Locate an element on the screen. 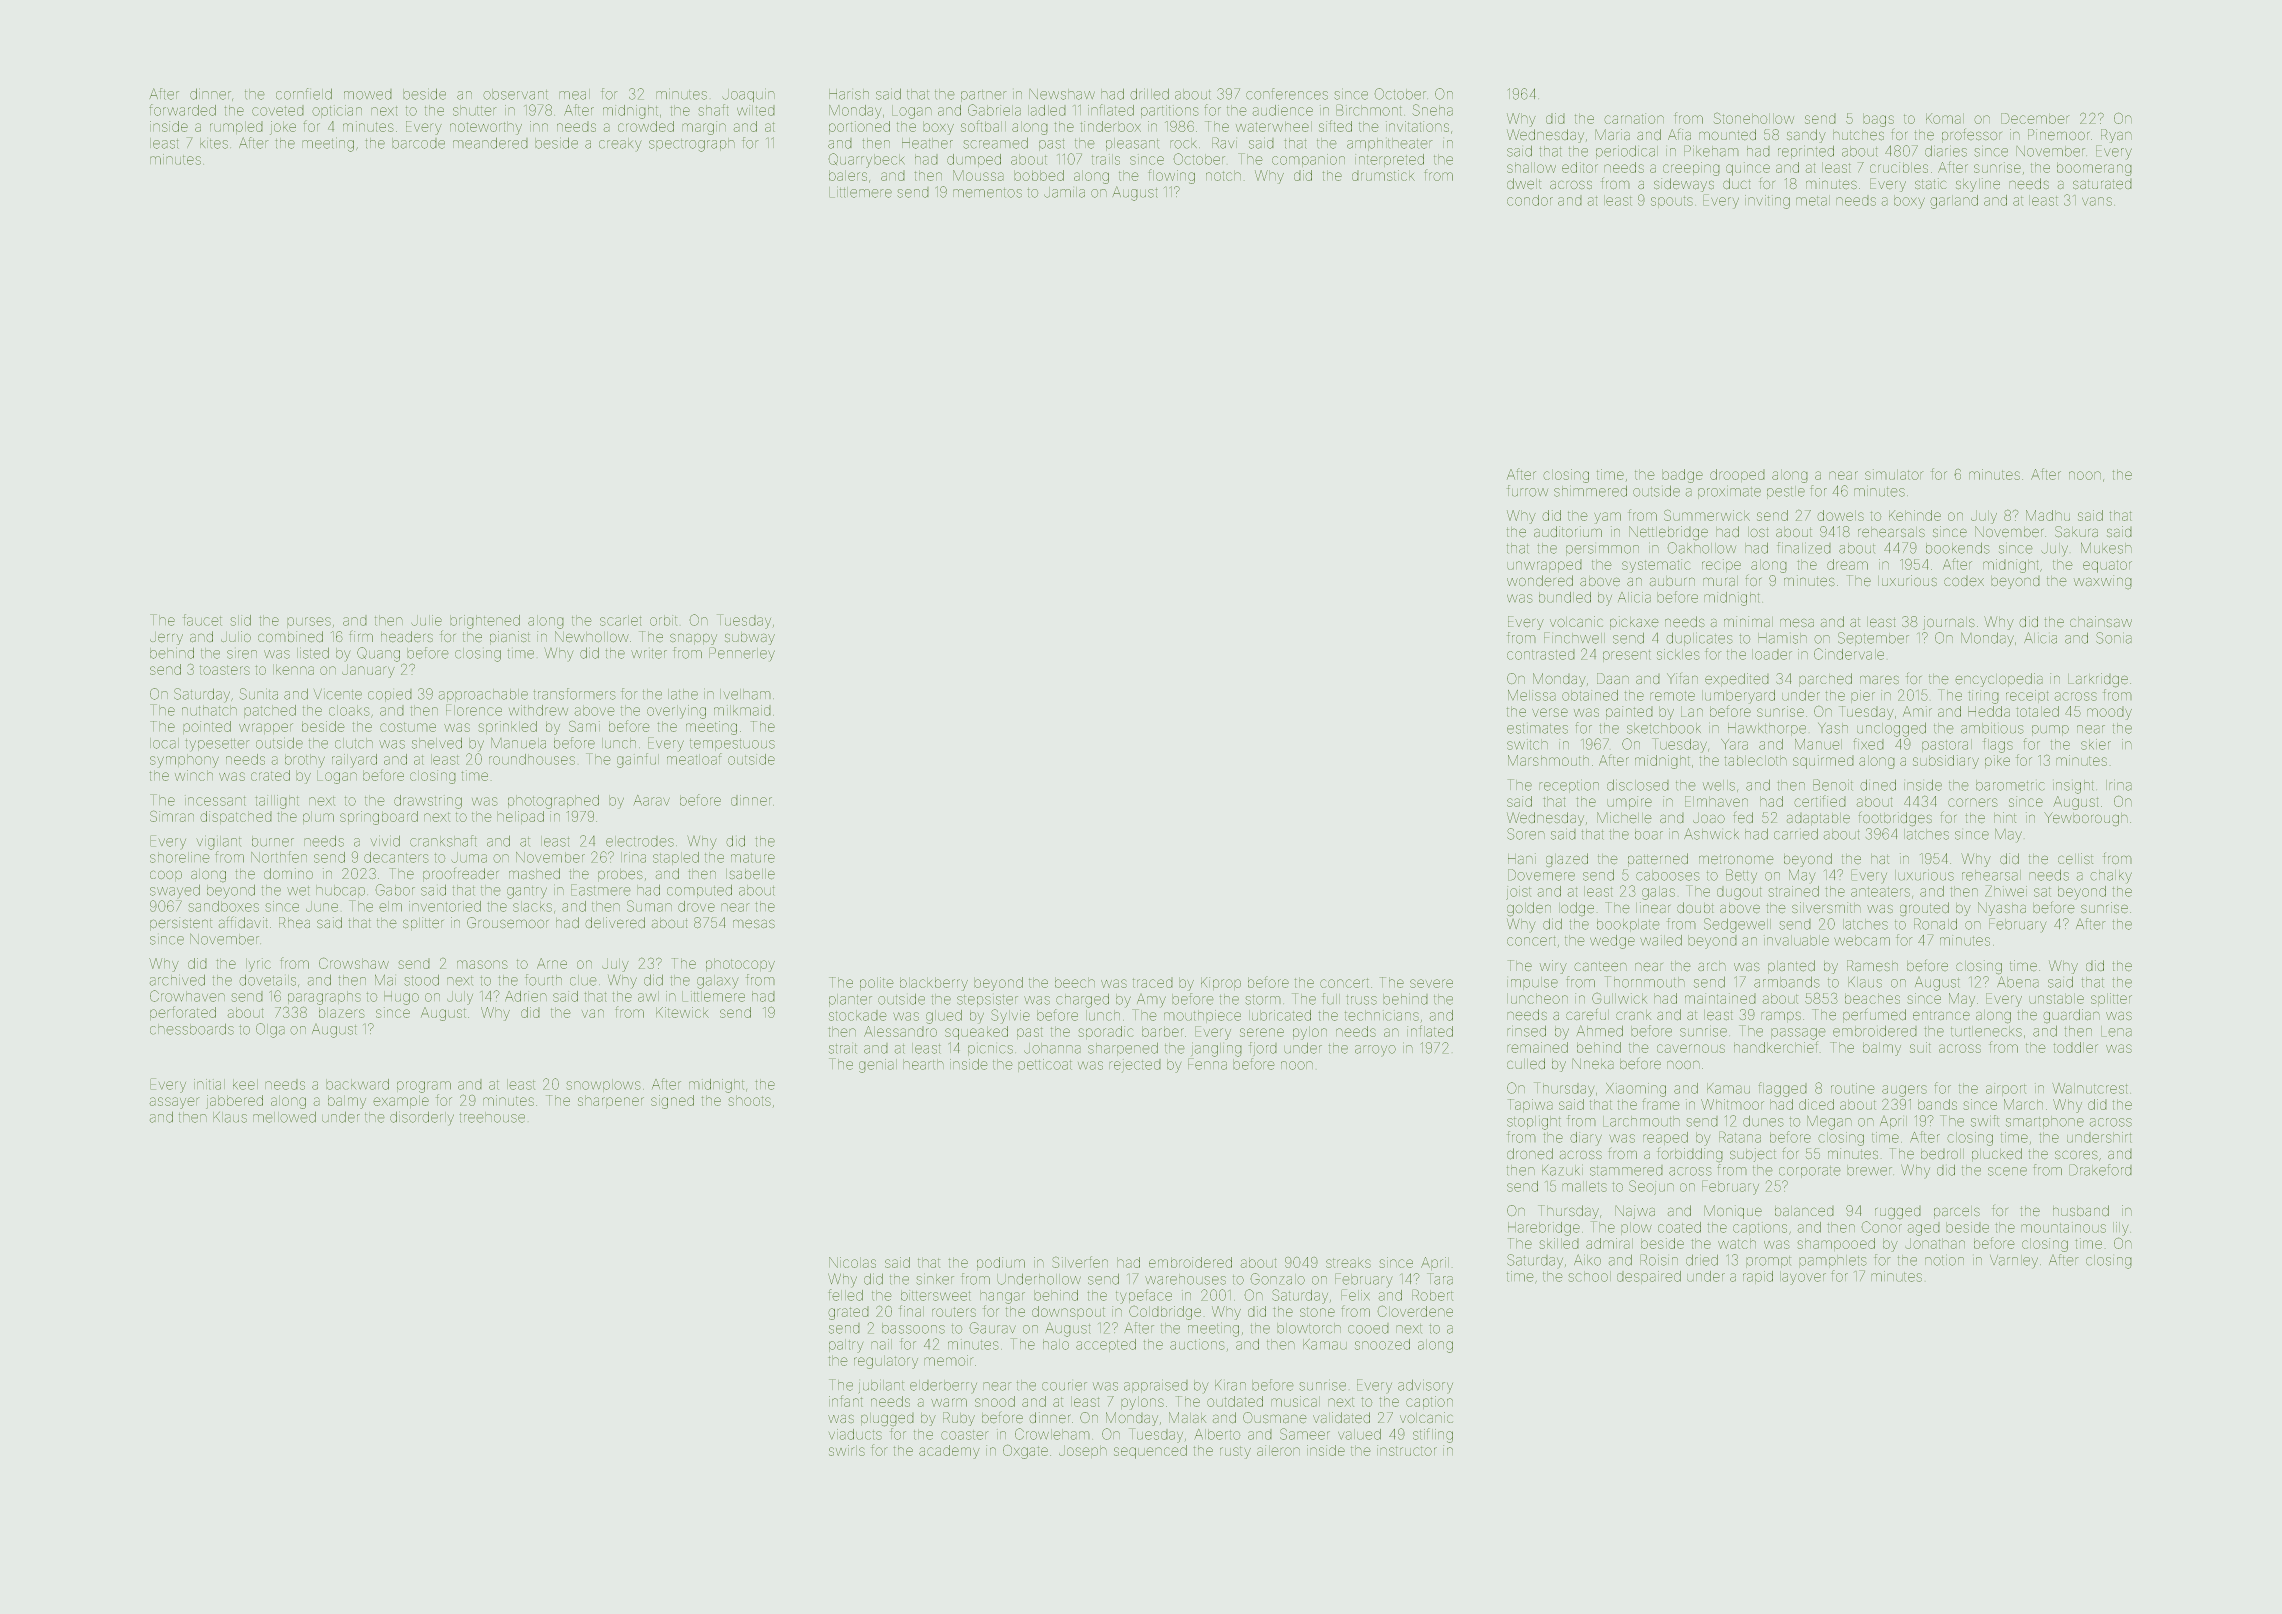 The image size is (2282, 1614). swirls is located at coordinates (847, 1450).
